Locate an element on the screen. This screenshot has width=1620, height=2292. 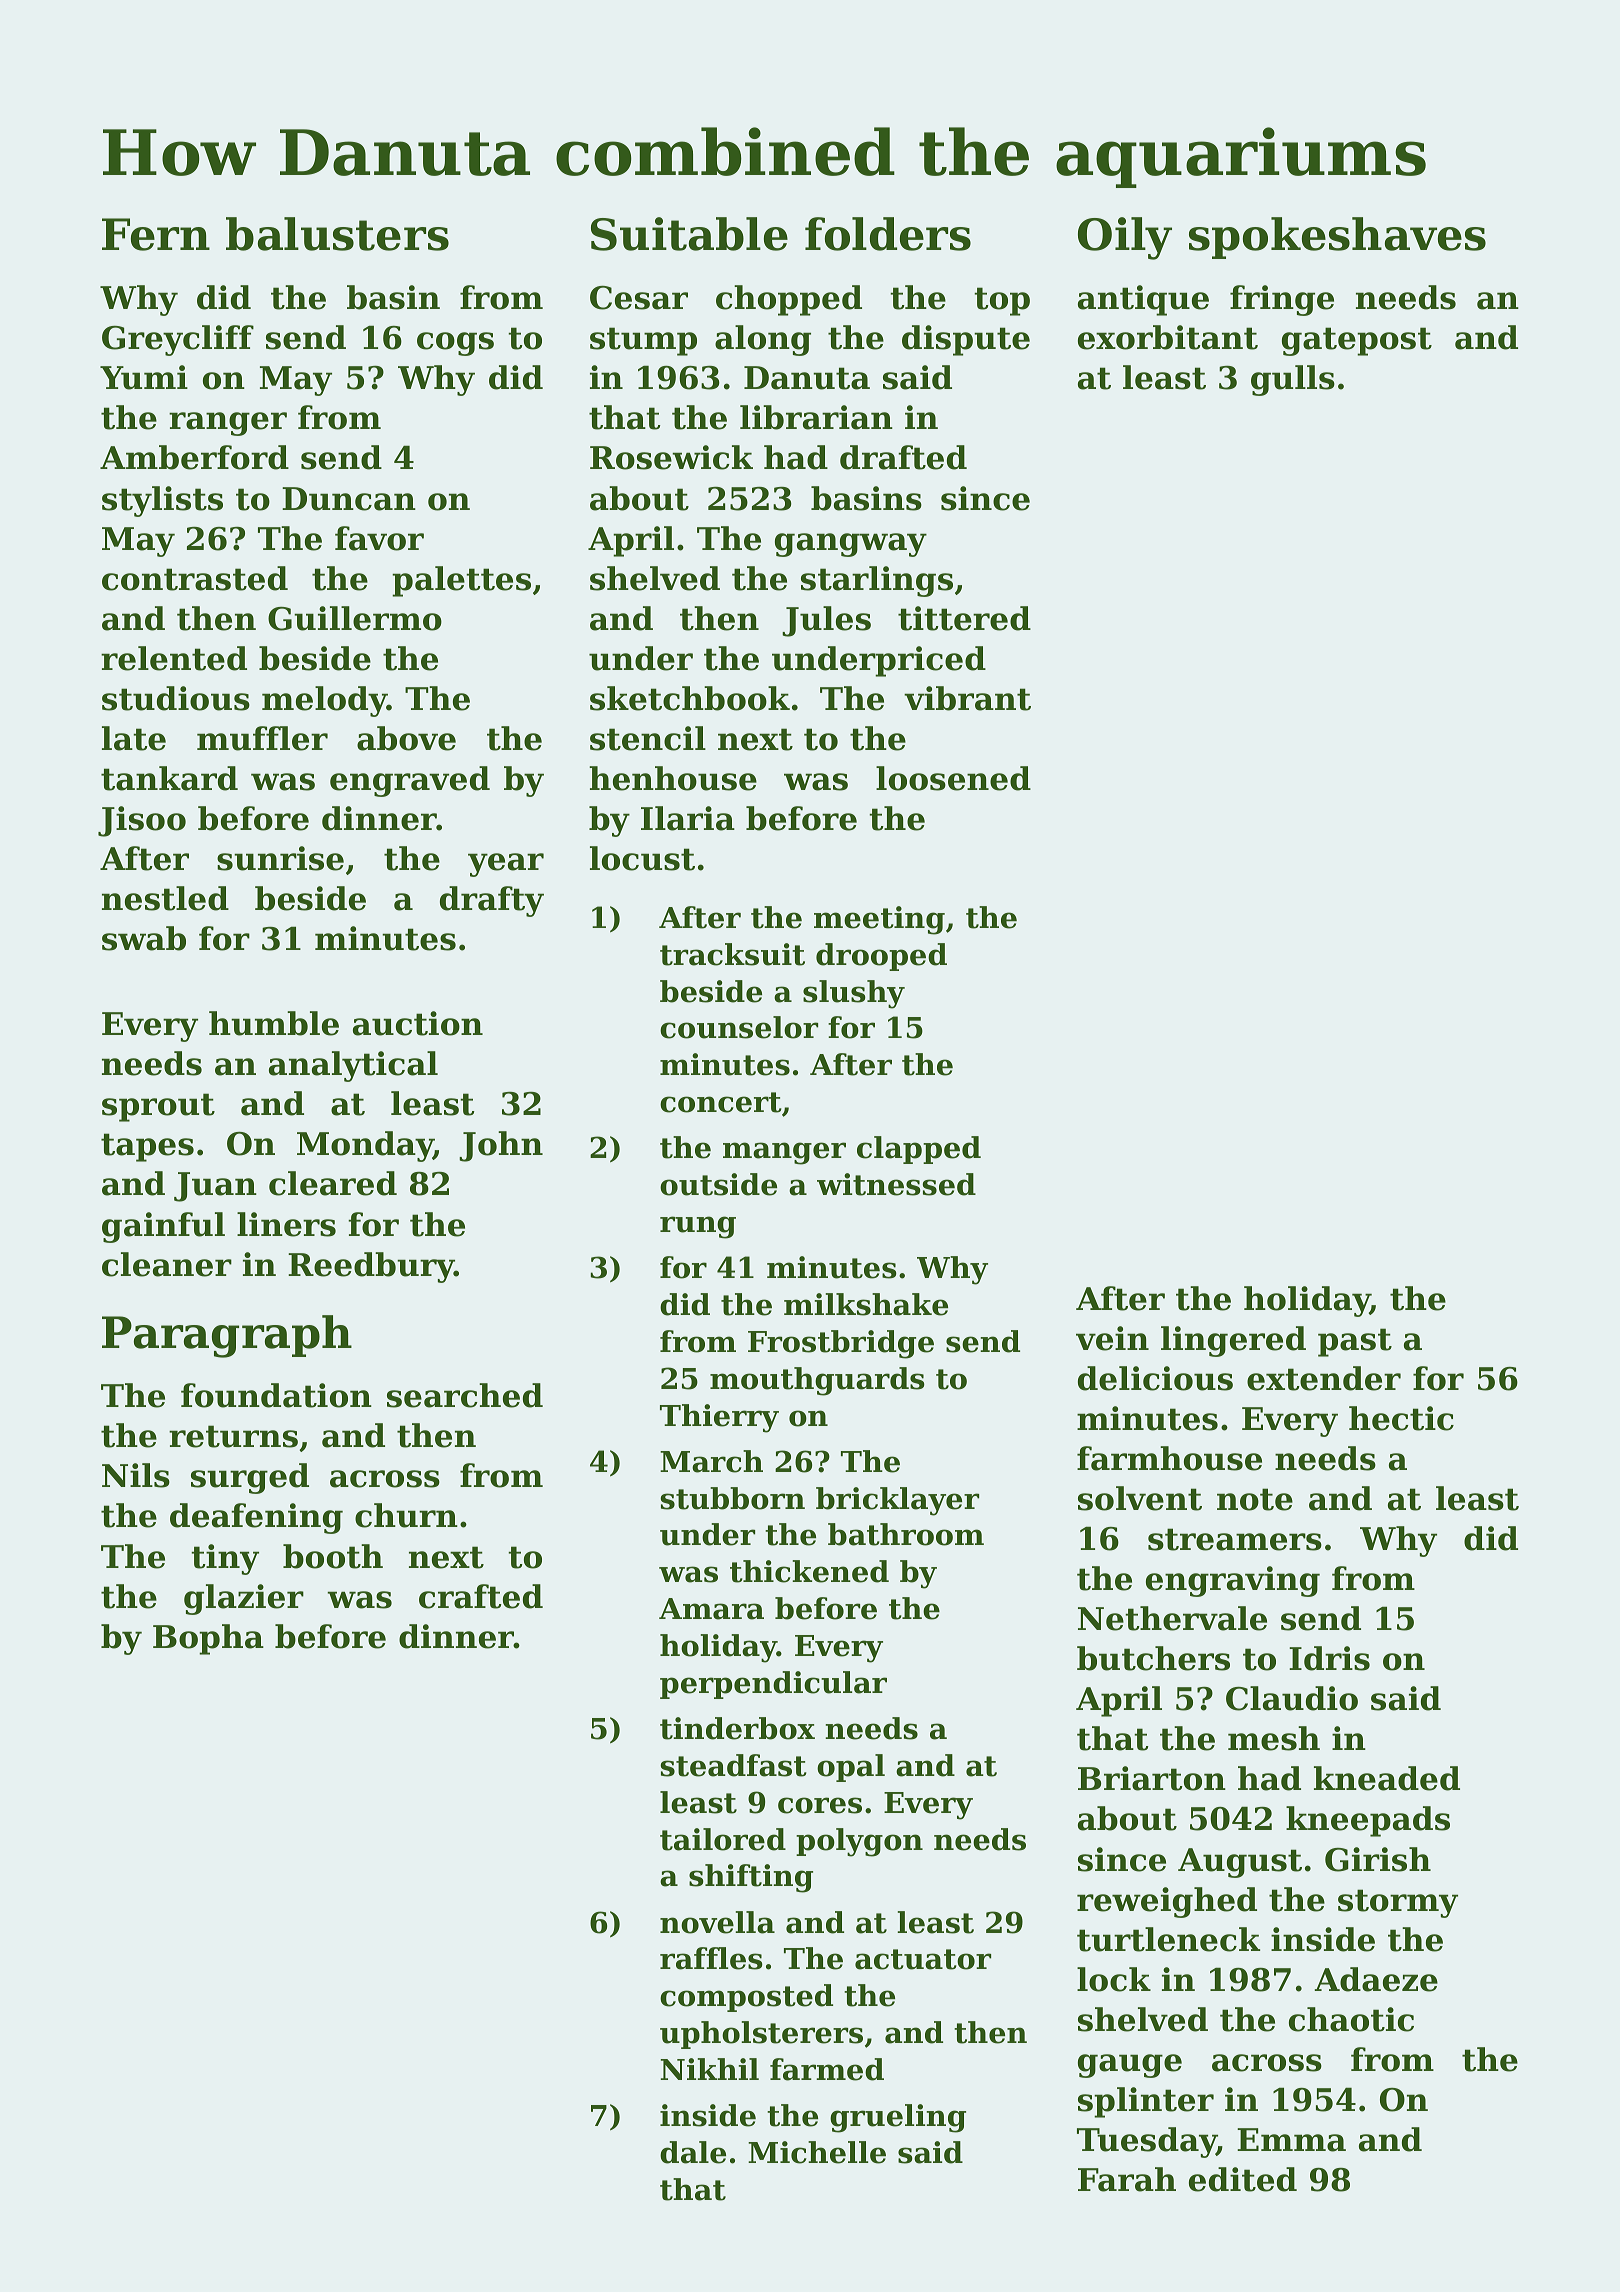
top is located at coordinates (1002, 301).
